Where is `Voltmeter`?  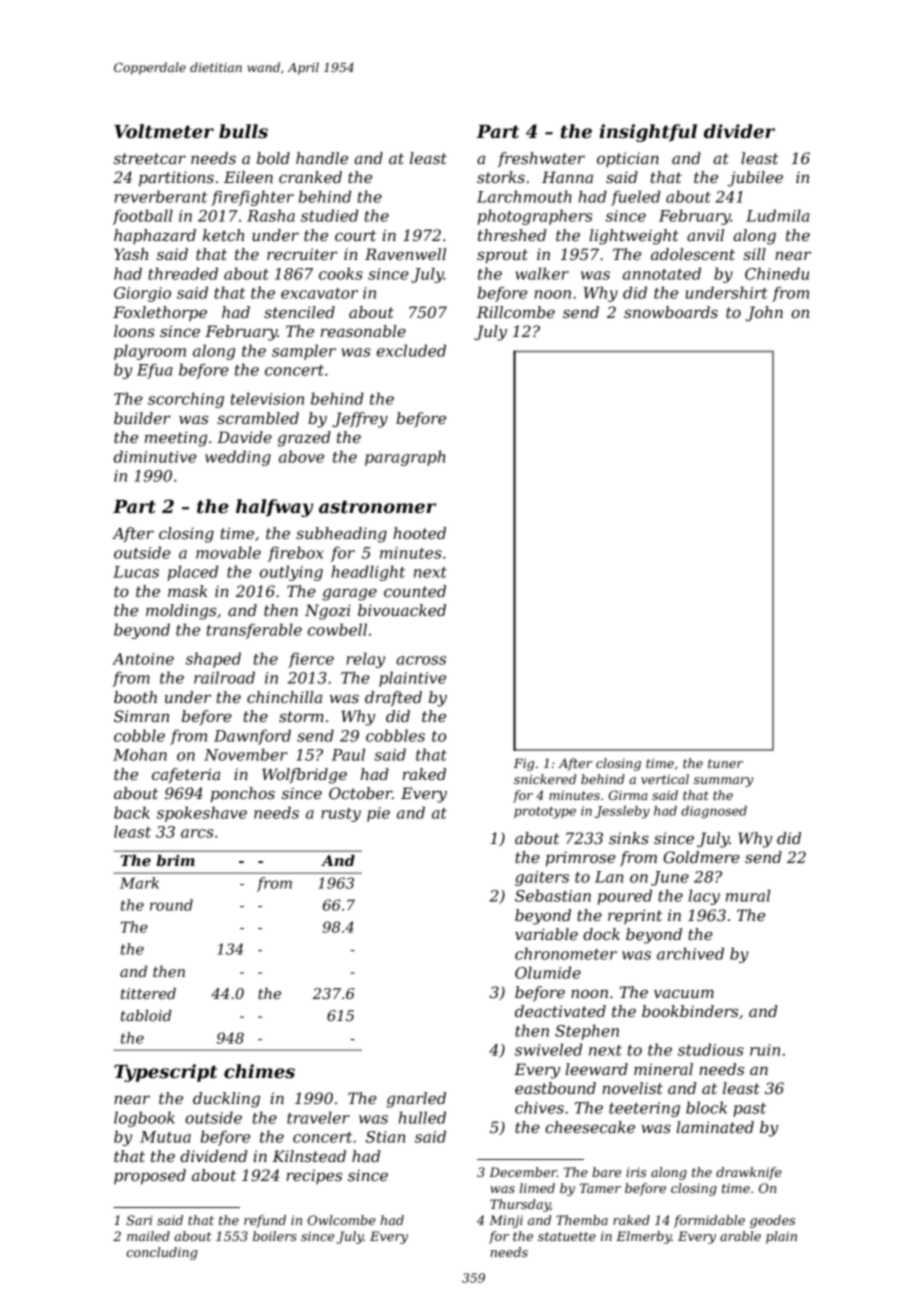
Voltmeter is located at coordinates (164, 131).
